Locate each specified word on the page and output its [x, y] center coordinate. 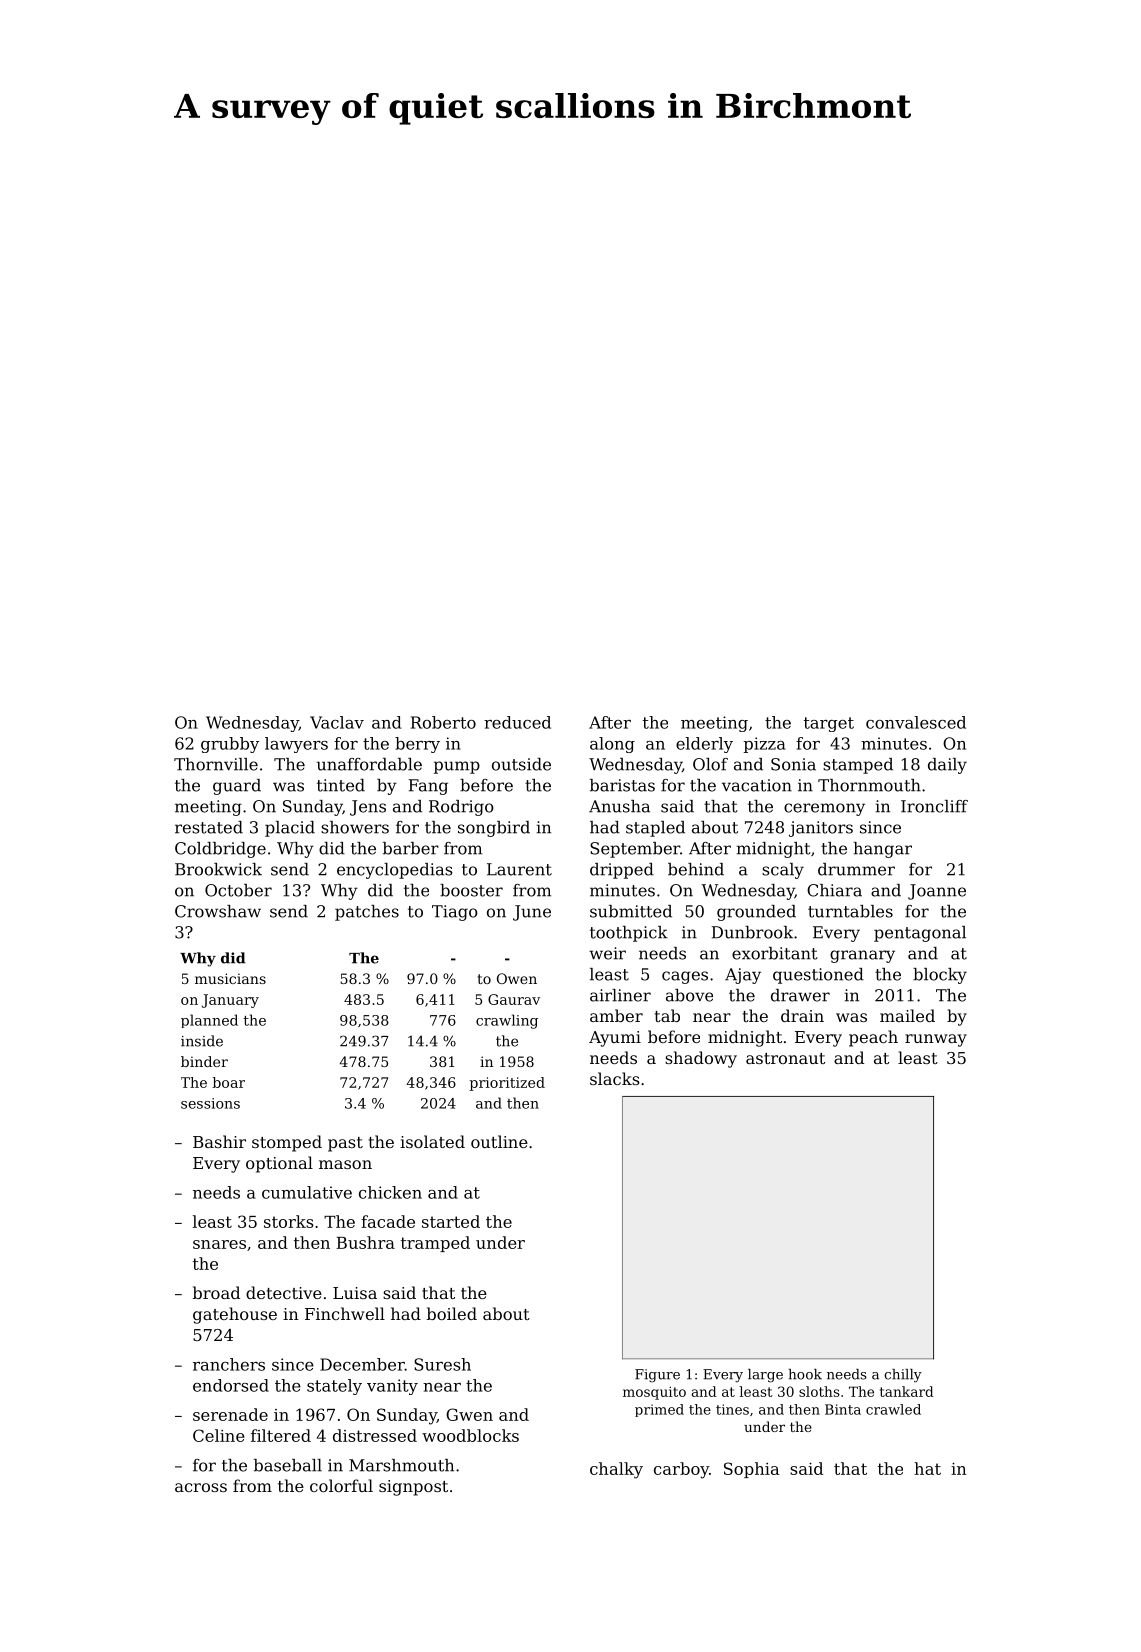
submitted [631, 911]
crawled [893, 1409]
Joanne [937, 892]
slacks [615, 1078]
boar [228, 1082]
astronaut [785, 1058]
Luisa [355, 1293]
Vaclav [337, 722]
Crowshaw [218, 911]
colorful [341, 1485]
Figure [657, 1376]
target [829, 724]
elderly [704, 745]
